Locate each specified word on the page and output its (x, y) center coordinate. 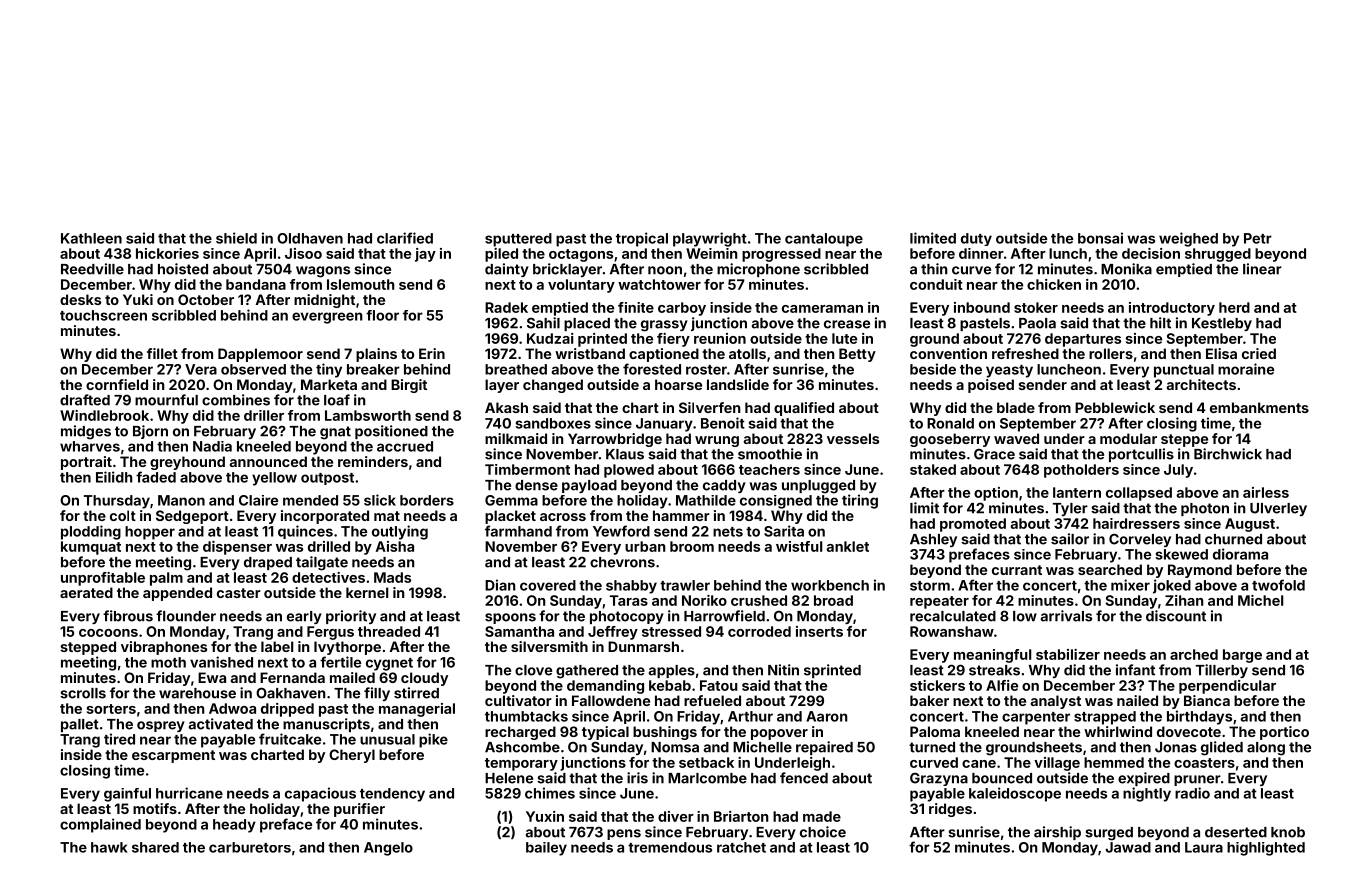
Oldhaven (310, 238)
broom (692, 546)
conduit (936, 284)
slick (380, 500)
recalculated (953, 616)
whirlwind (1118, 731)
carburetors (250, 847)
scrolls (83, 693)
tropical (642, 239)
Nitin (783, 670)
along (1266, 749)
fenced (804, 778)
